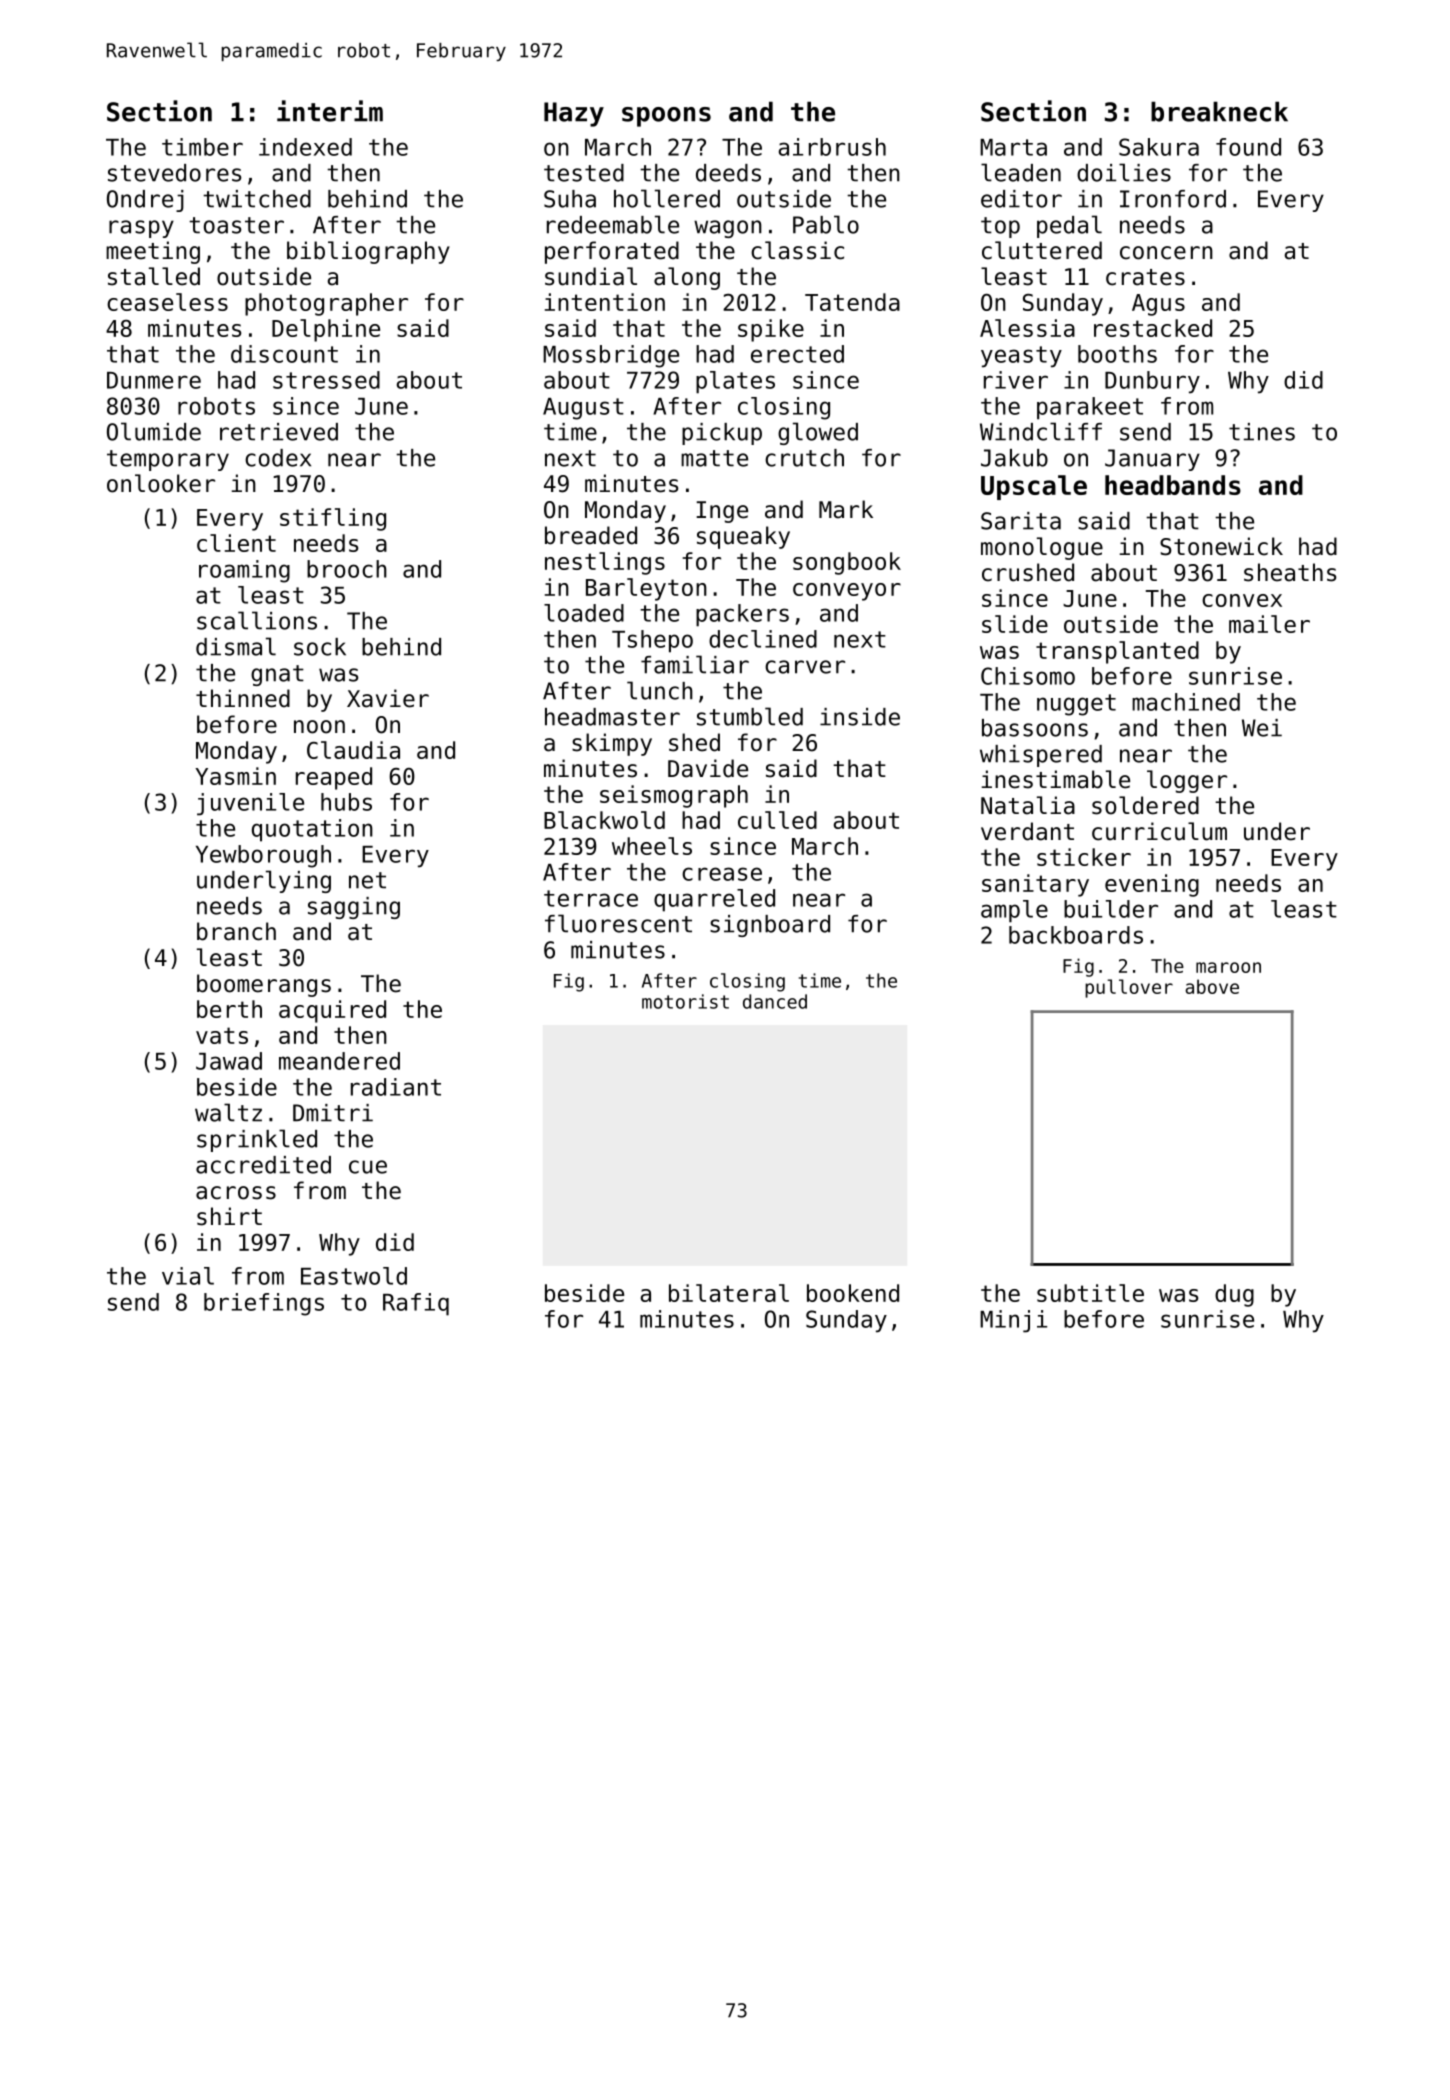 The image size is (1450, 2100). What do you see at coordinates (229, 1216) in the document?
I see `shirt` at bounding box center [229, 1216].
